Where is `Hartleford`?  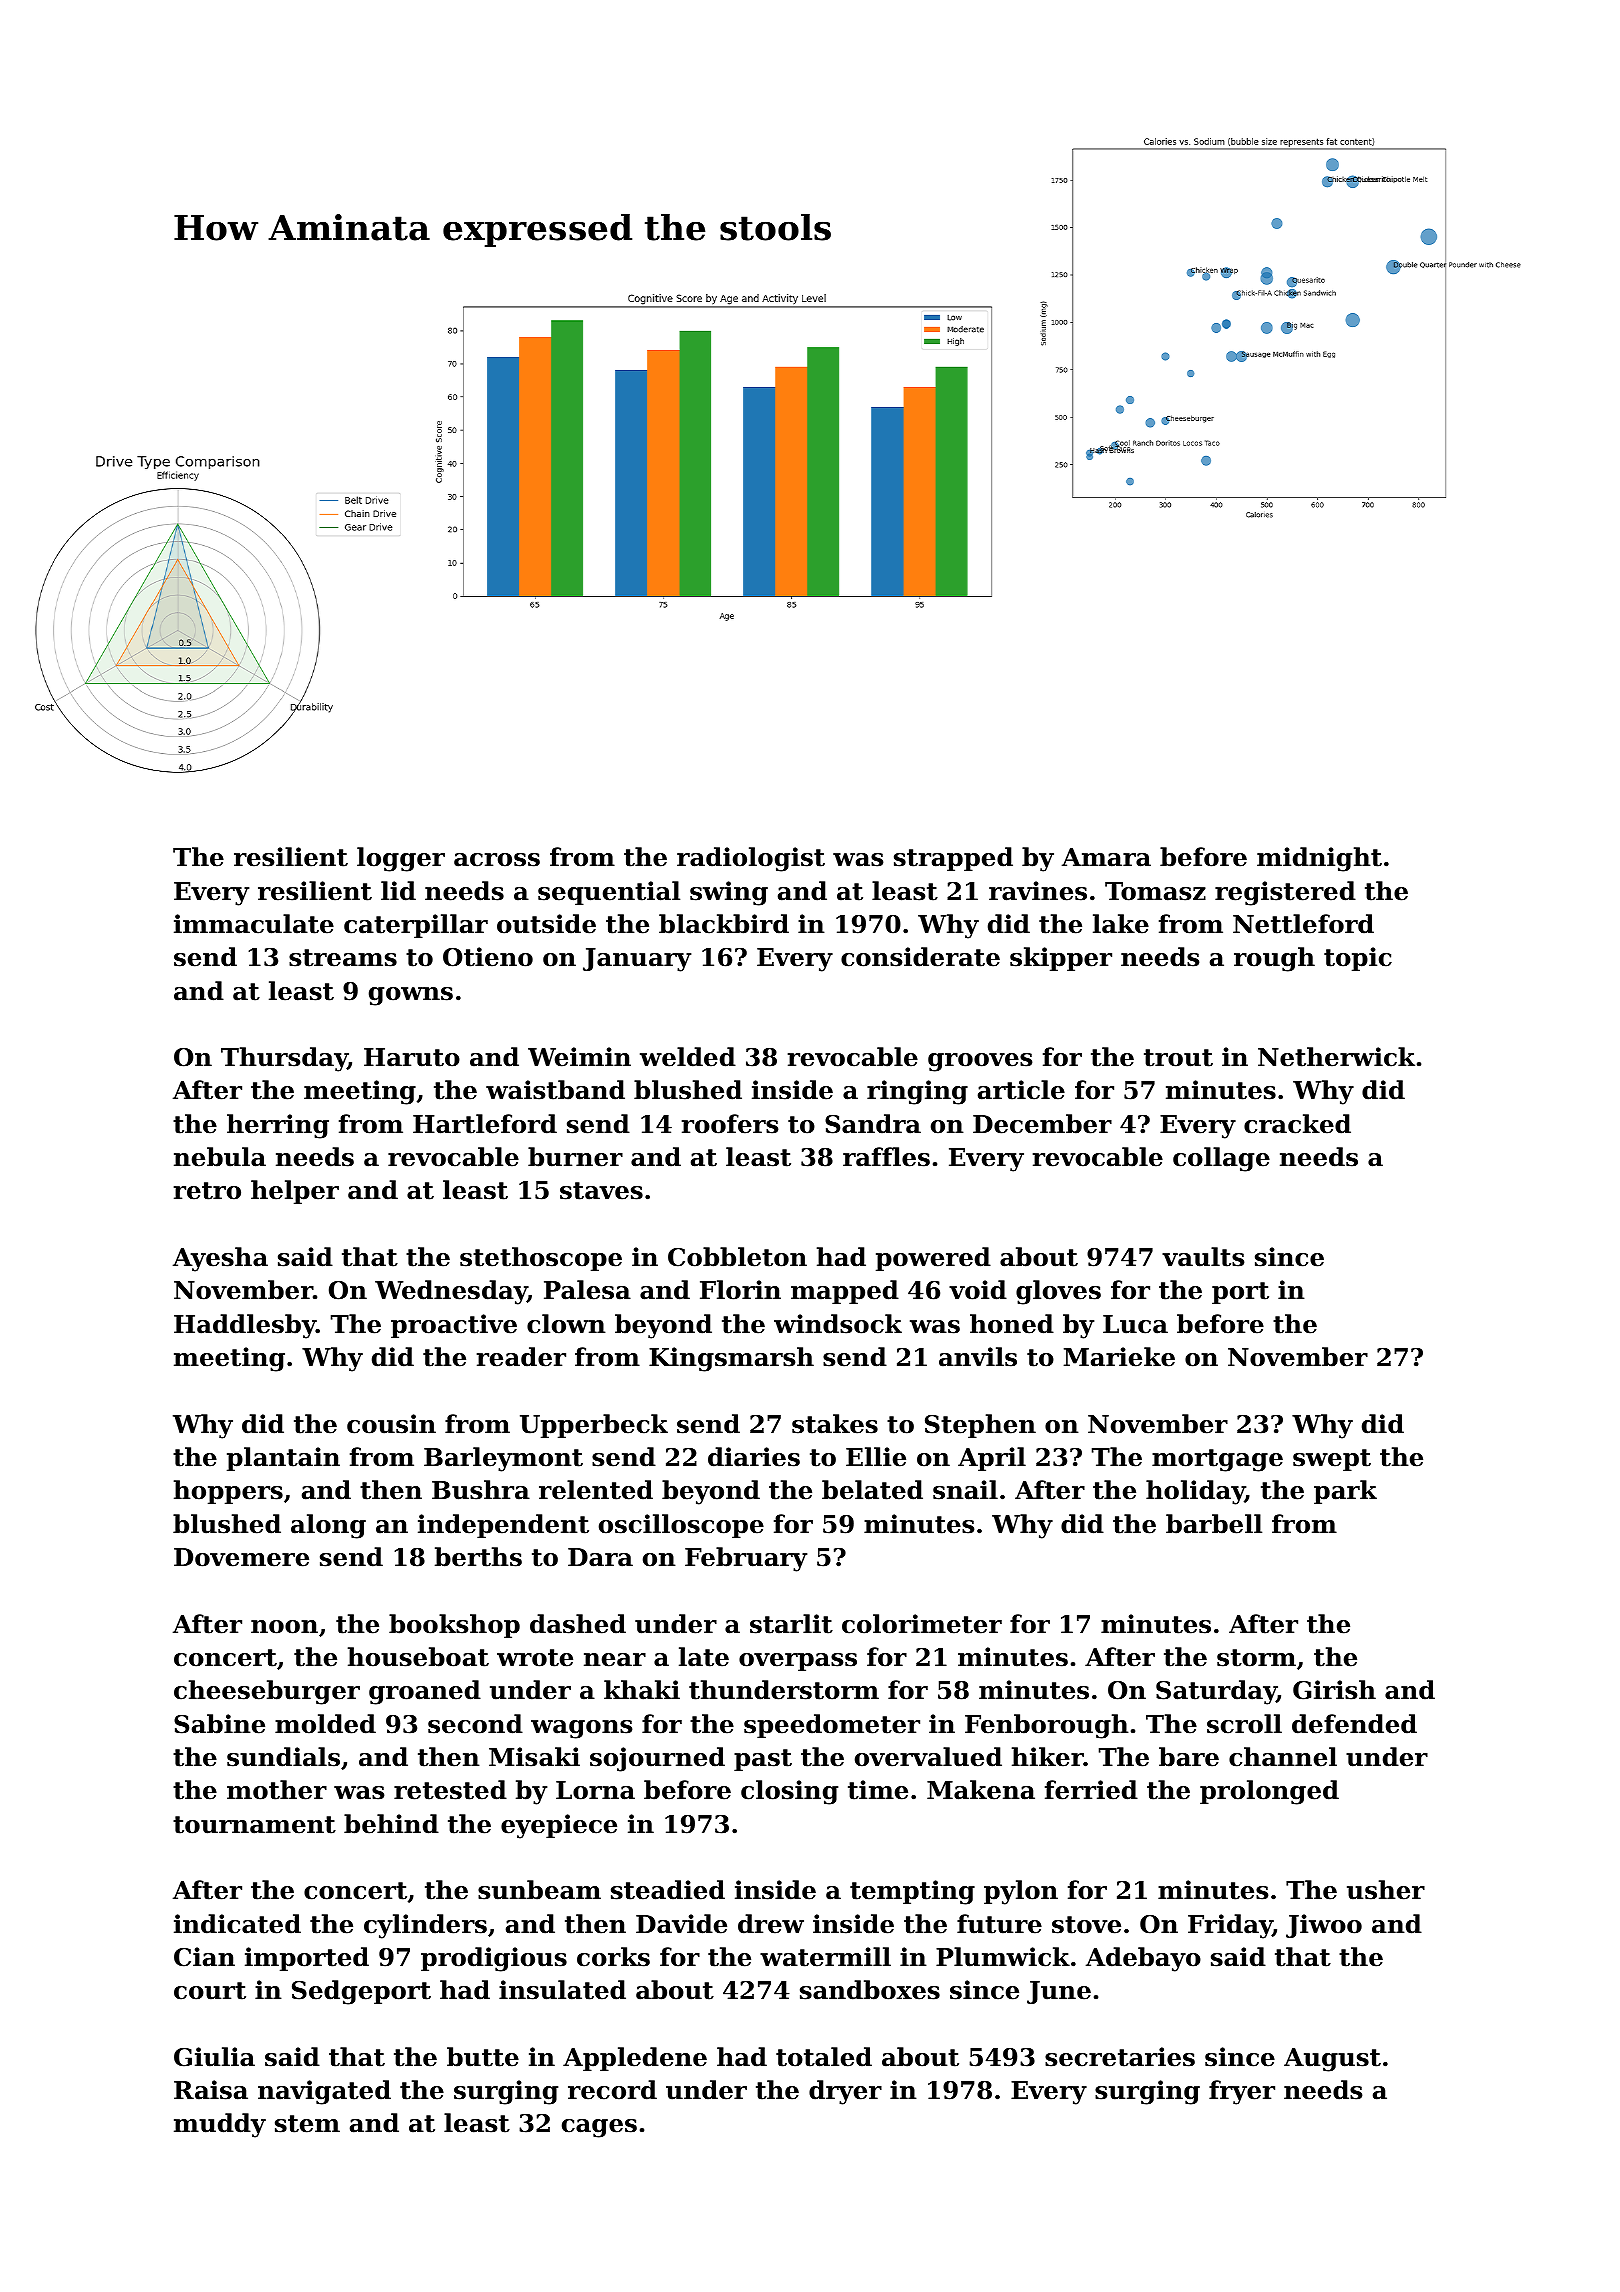 Hartleford is located at coordinates (485, 1124).
